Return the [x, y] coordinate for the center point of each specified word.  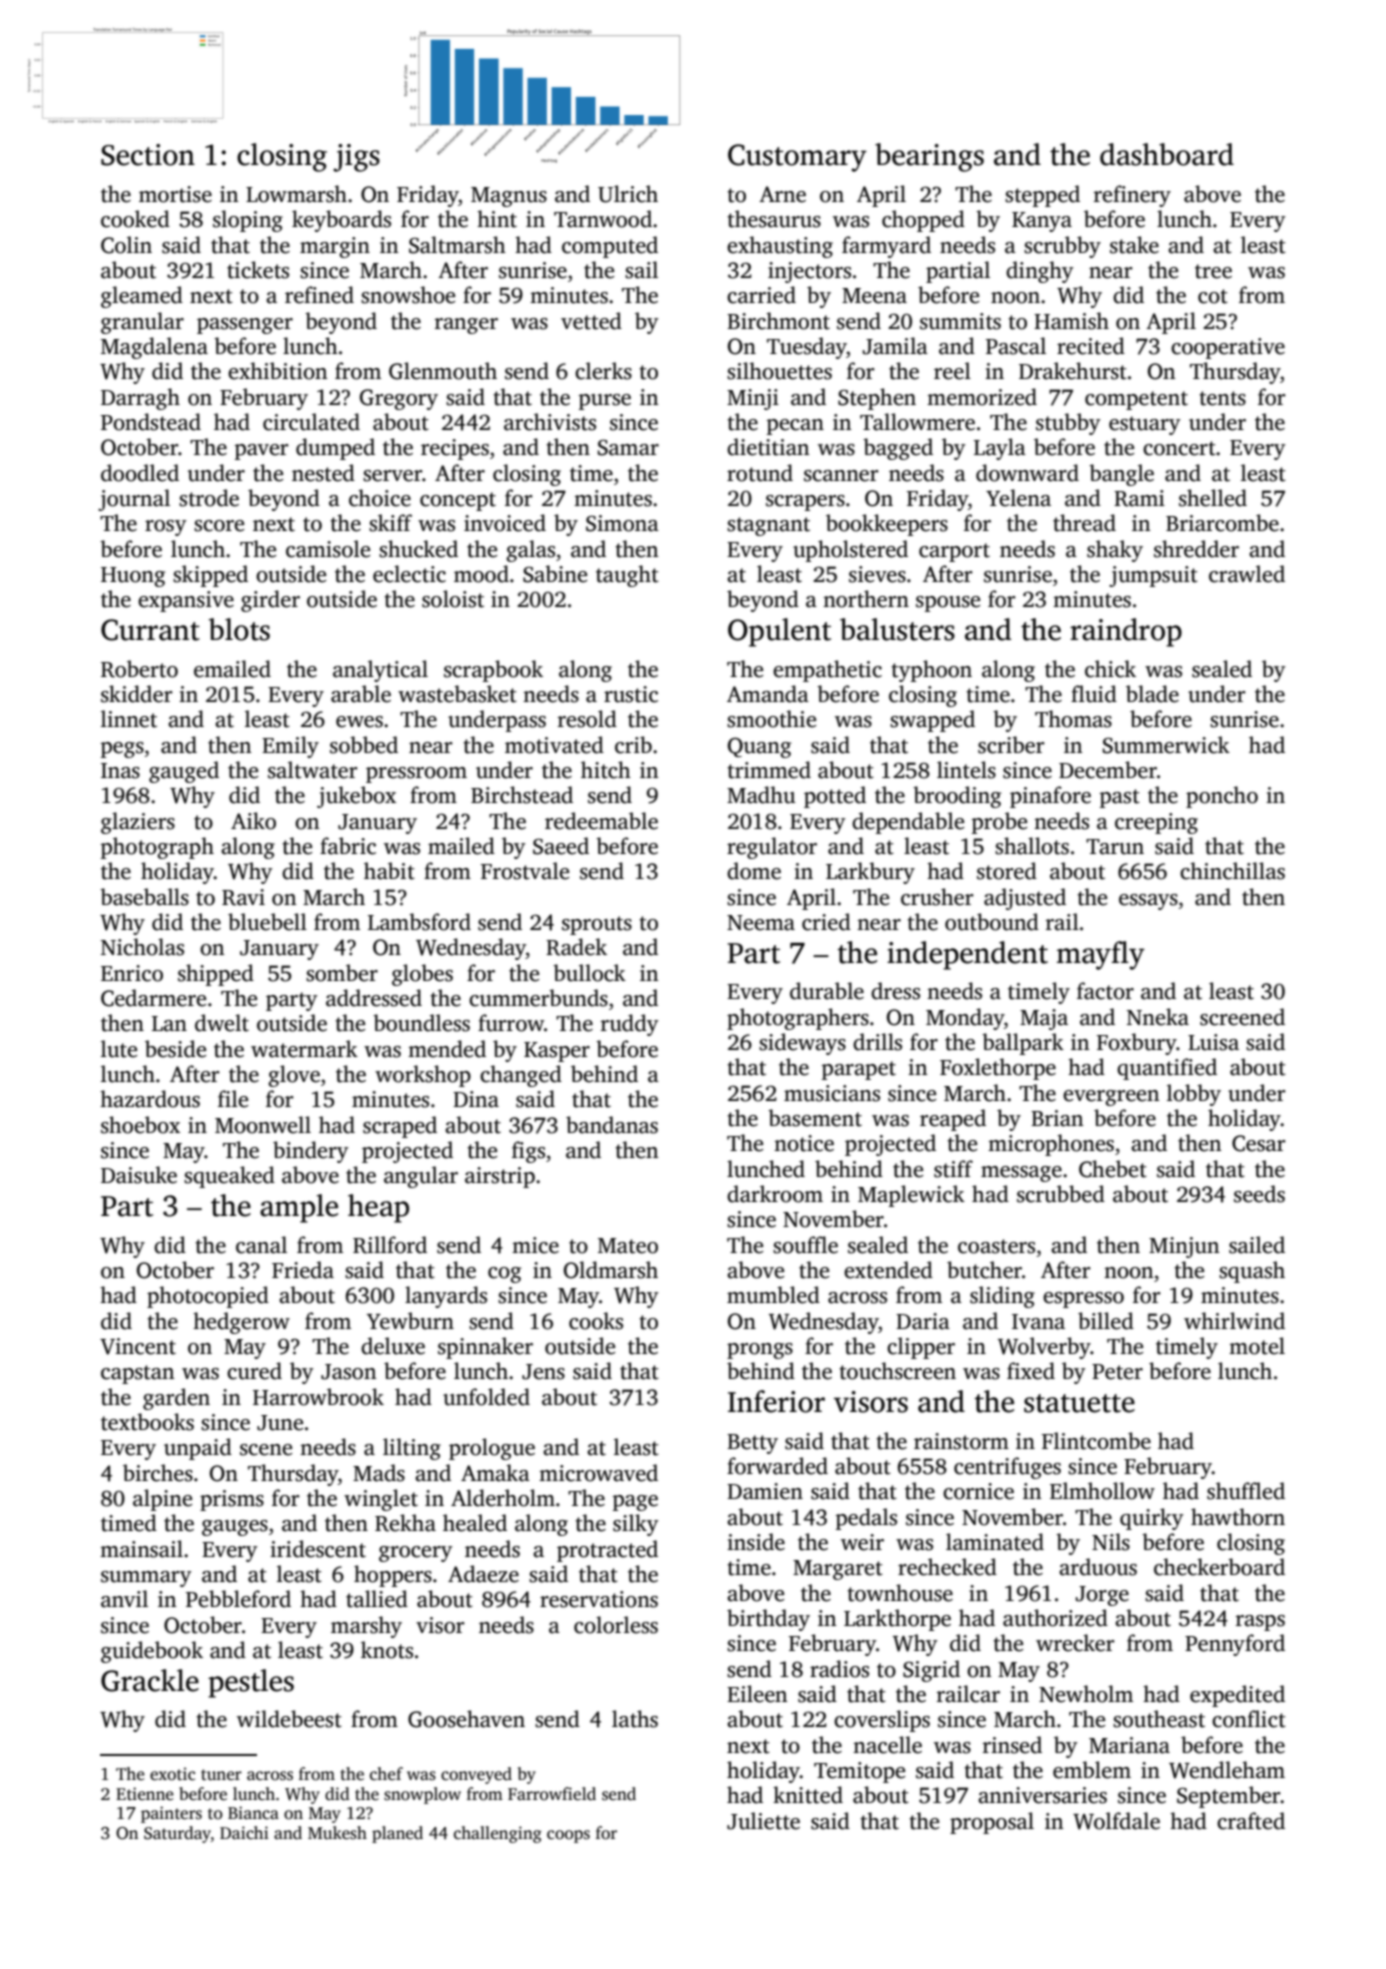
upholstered [850, 551]
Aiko [253, 821]
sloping [248, 221]
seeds [1259, 1194]
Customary [797, 158]
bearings [929, 157]
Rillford [390, 1245]
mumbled [773, 1295]
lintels [966, 770]
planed [397, 1834]
